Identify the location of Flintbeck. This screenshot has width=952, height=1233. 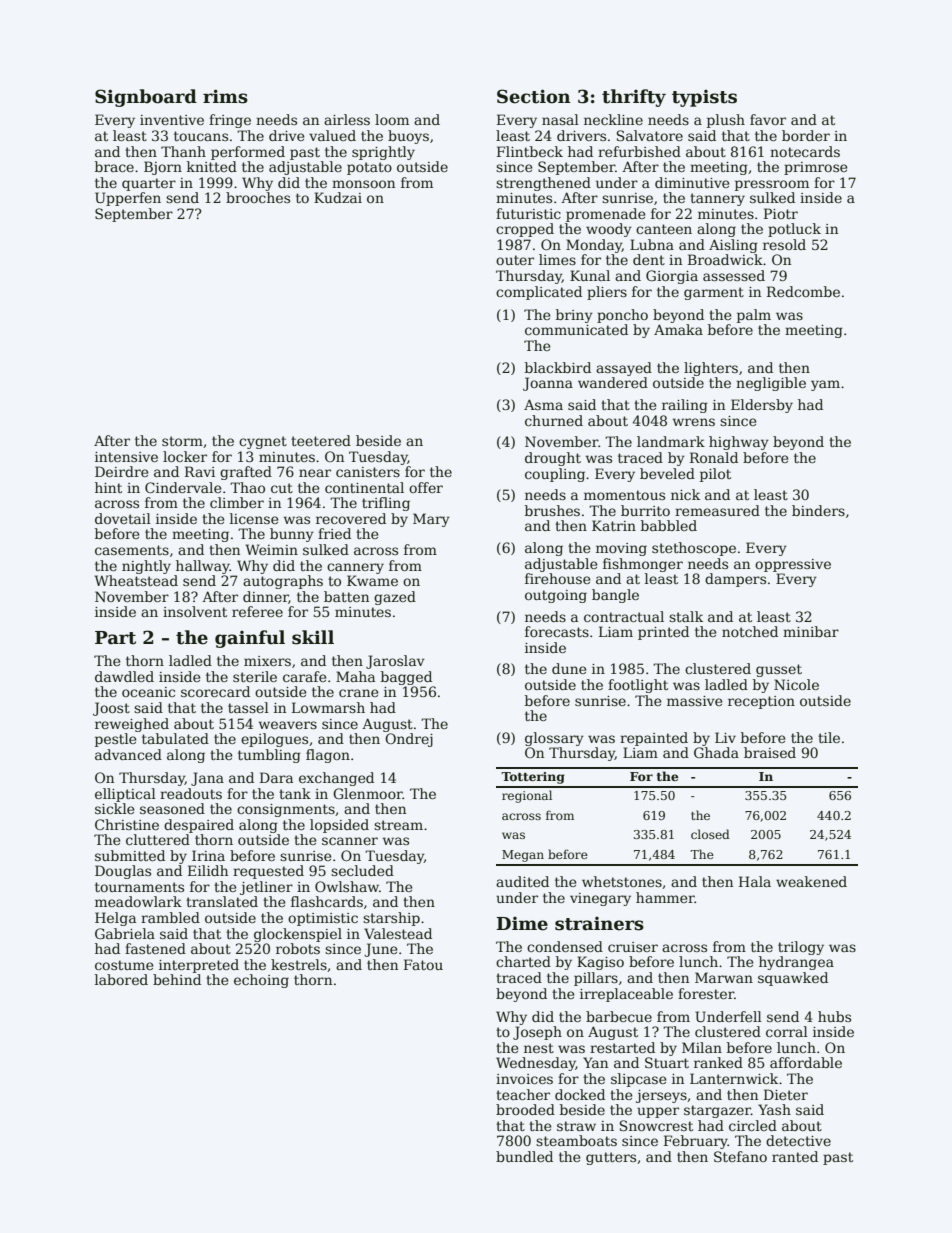
(530, 151).
